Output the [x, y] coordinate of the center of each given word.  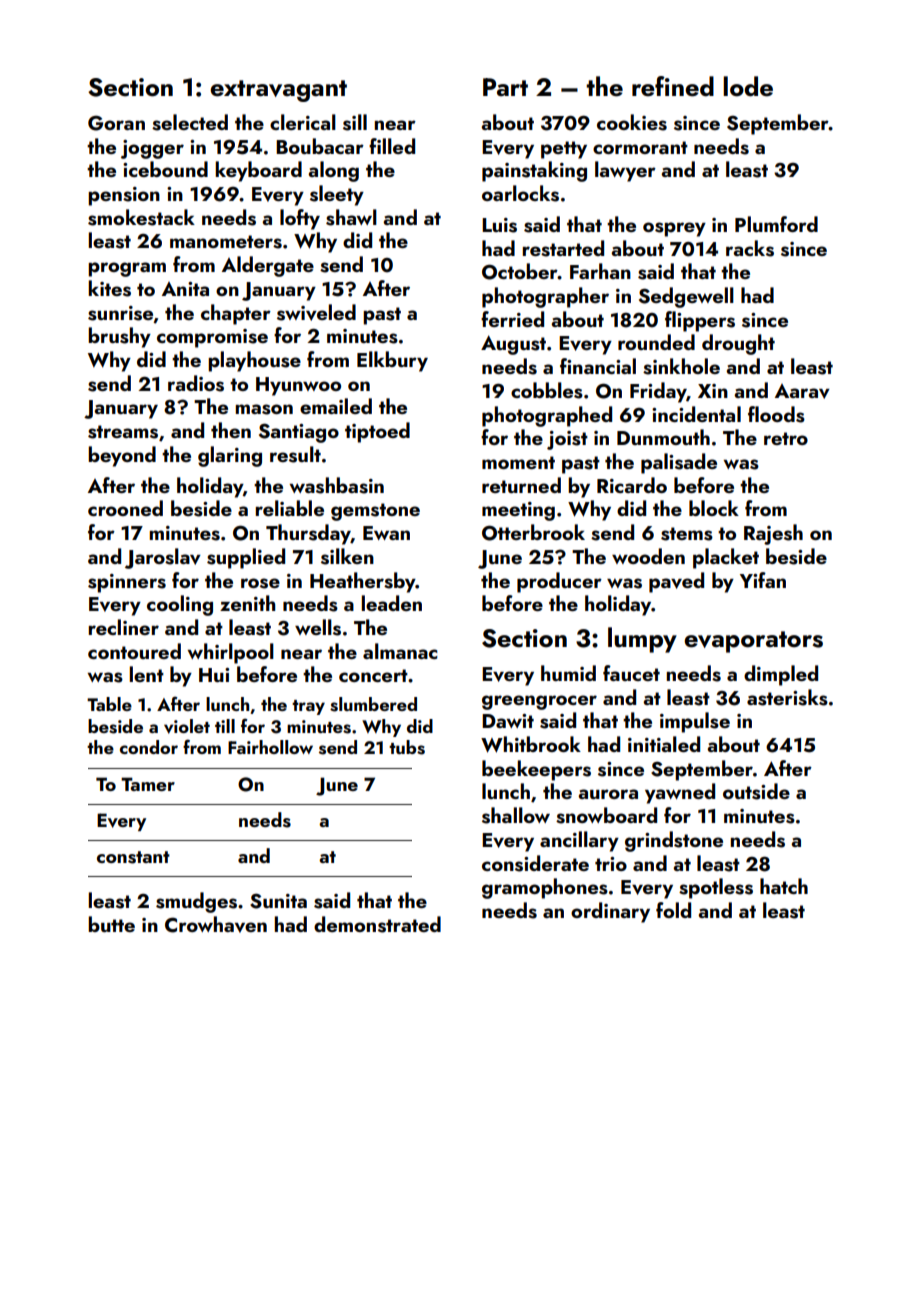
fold [673, 910]
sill [355, 122]
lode [748, 86]
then [231, 430]
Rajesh [773, 534]
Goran [116, 123]
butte [111, 924]
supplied [246, 558]
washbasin [337, 485]
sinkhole [681, 366]
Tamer [148, 784]
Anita [185, 289]
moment [518, 462]
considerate [535, 863]
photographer [545, 297]
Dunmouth [663, 437]
